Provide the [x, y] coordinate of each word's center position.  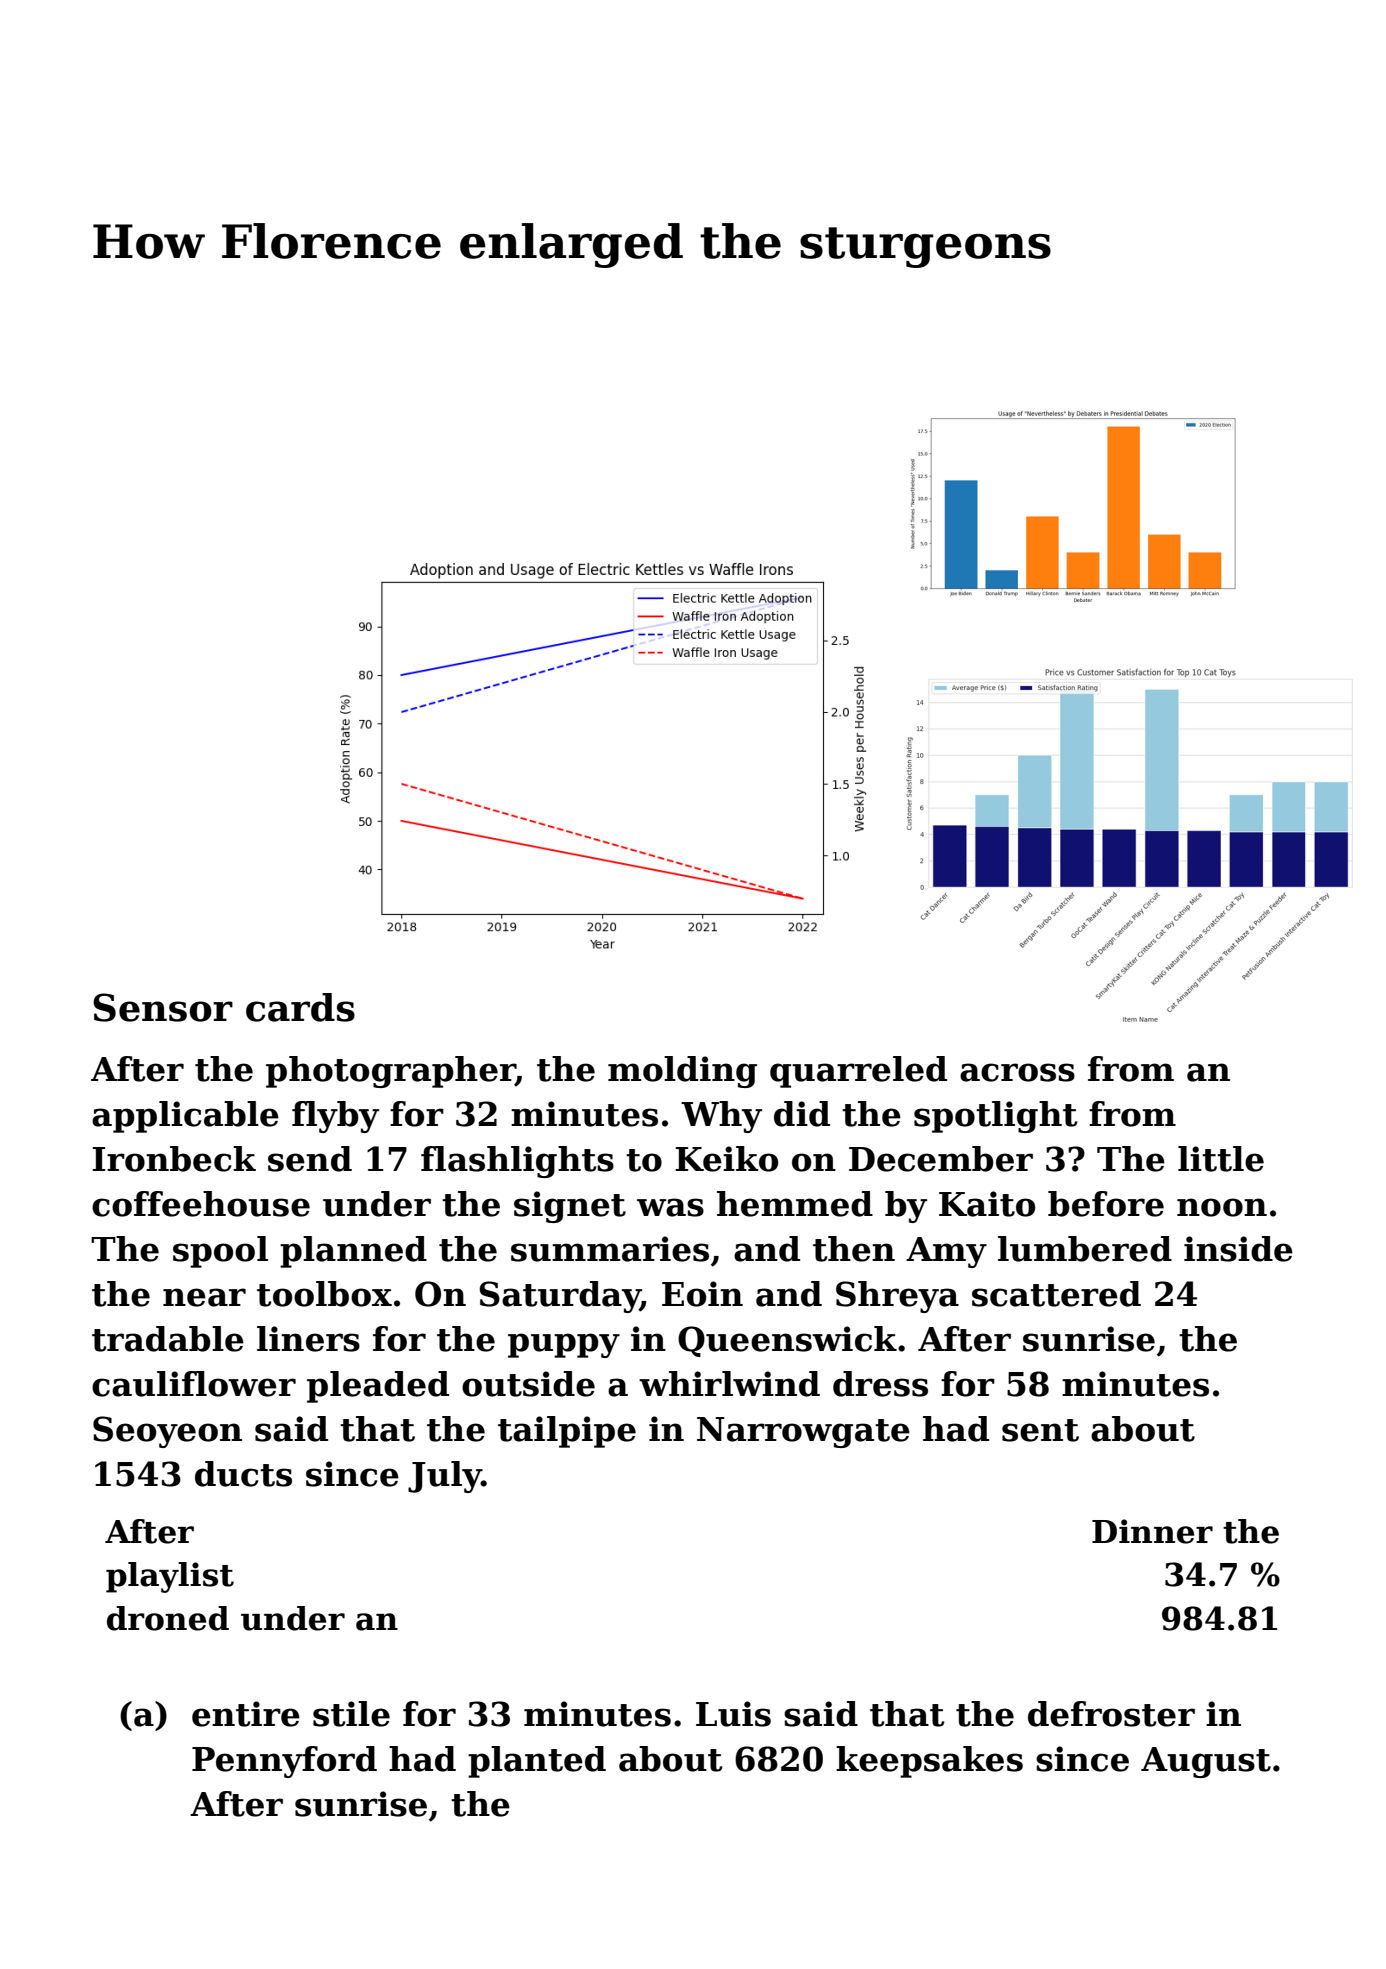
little [1221, 1159]
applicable [185, 1117]
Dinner [1152, 1531]
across [1017, 1072]
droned [168, 1618]
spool [220, 1252]
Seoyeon [167, 1432]
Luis [733, 1714]
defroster [1111, 1714]
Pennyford [284, 1762]
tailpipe [567, 1432]
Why [721, 1117]
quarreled [858, 1072]
